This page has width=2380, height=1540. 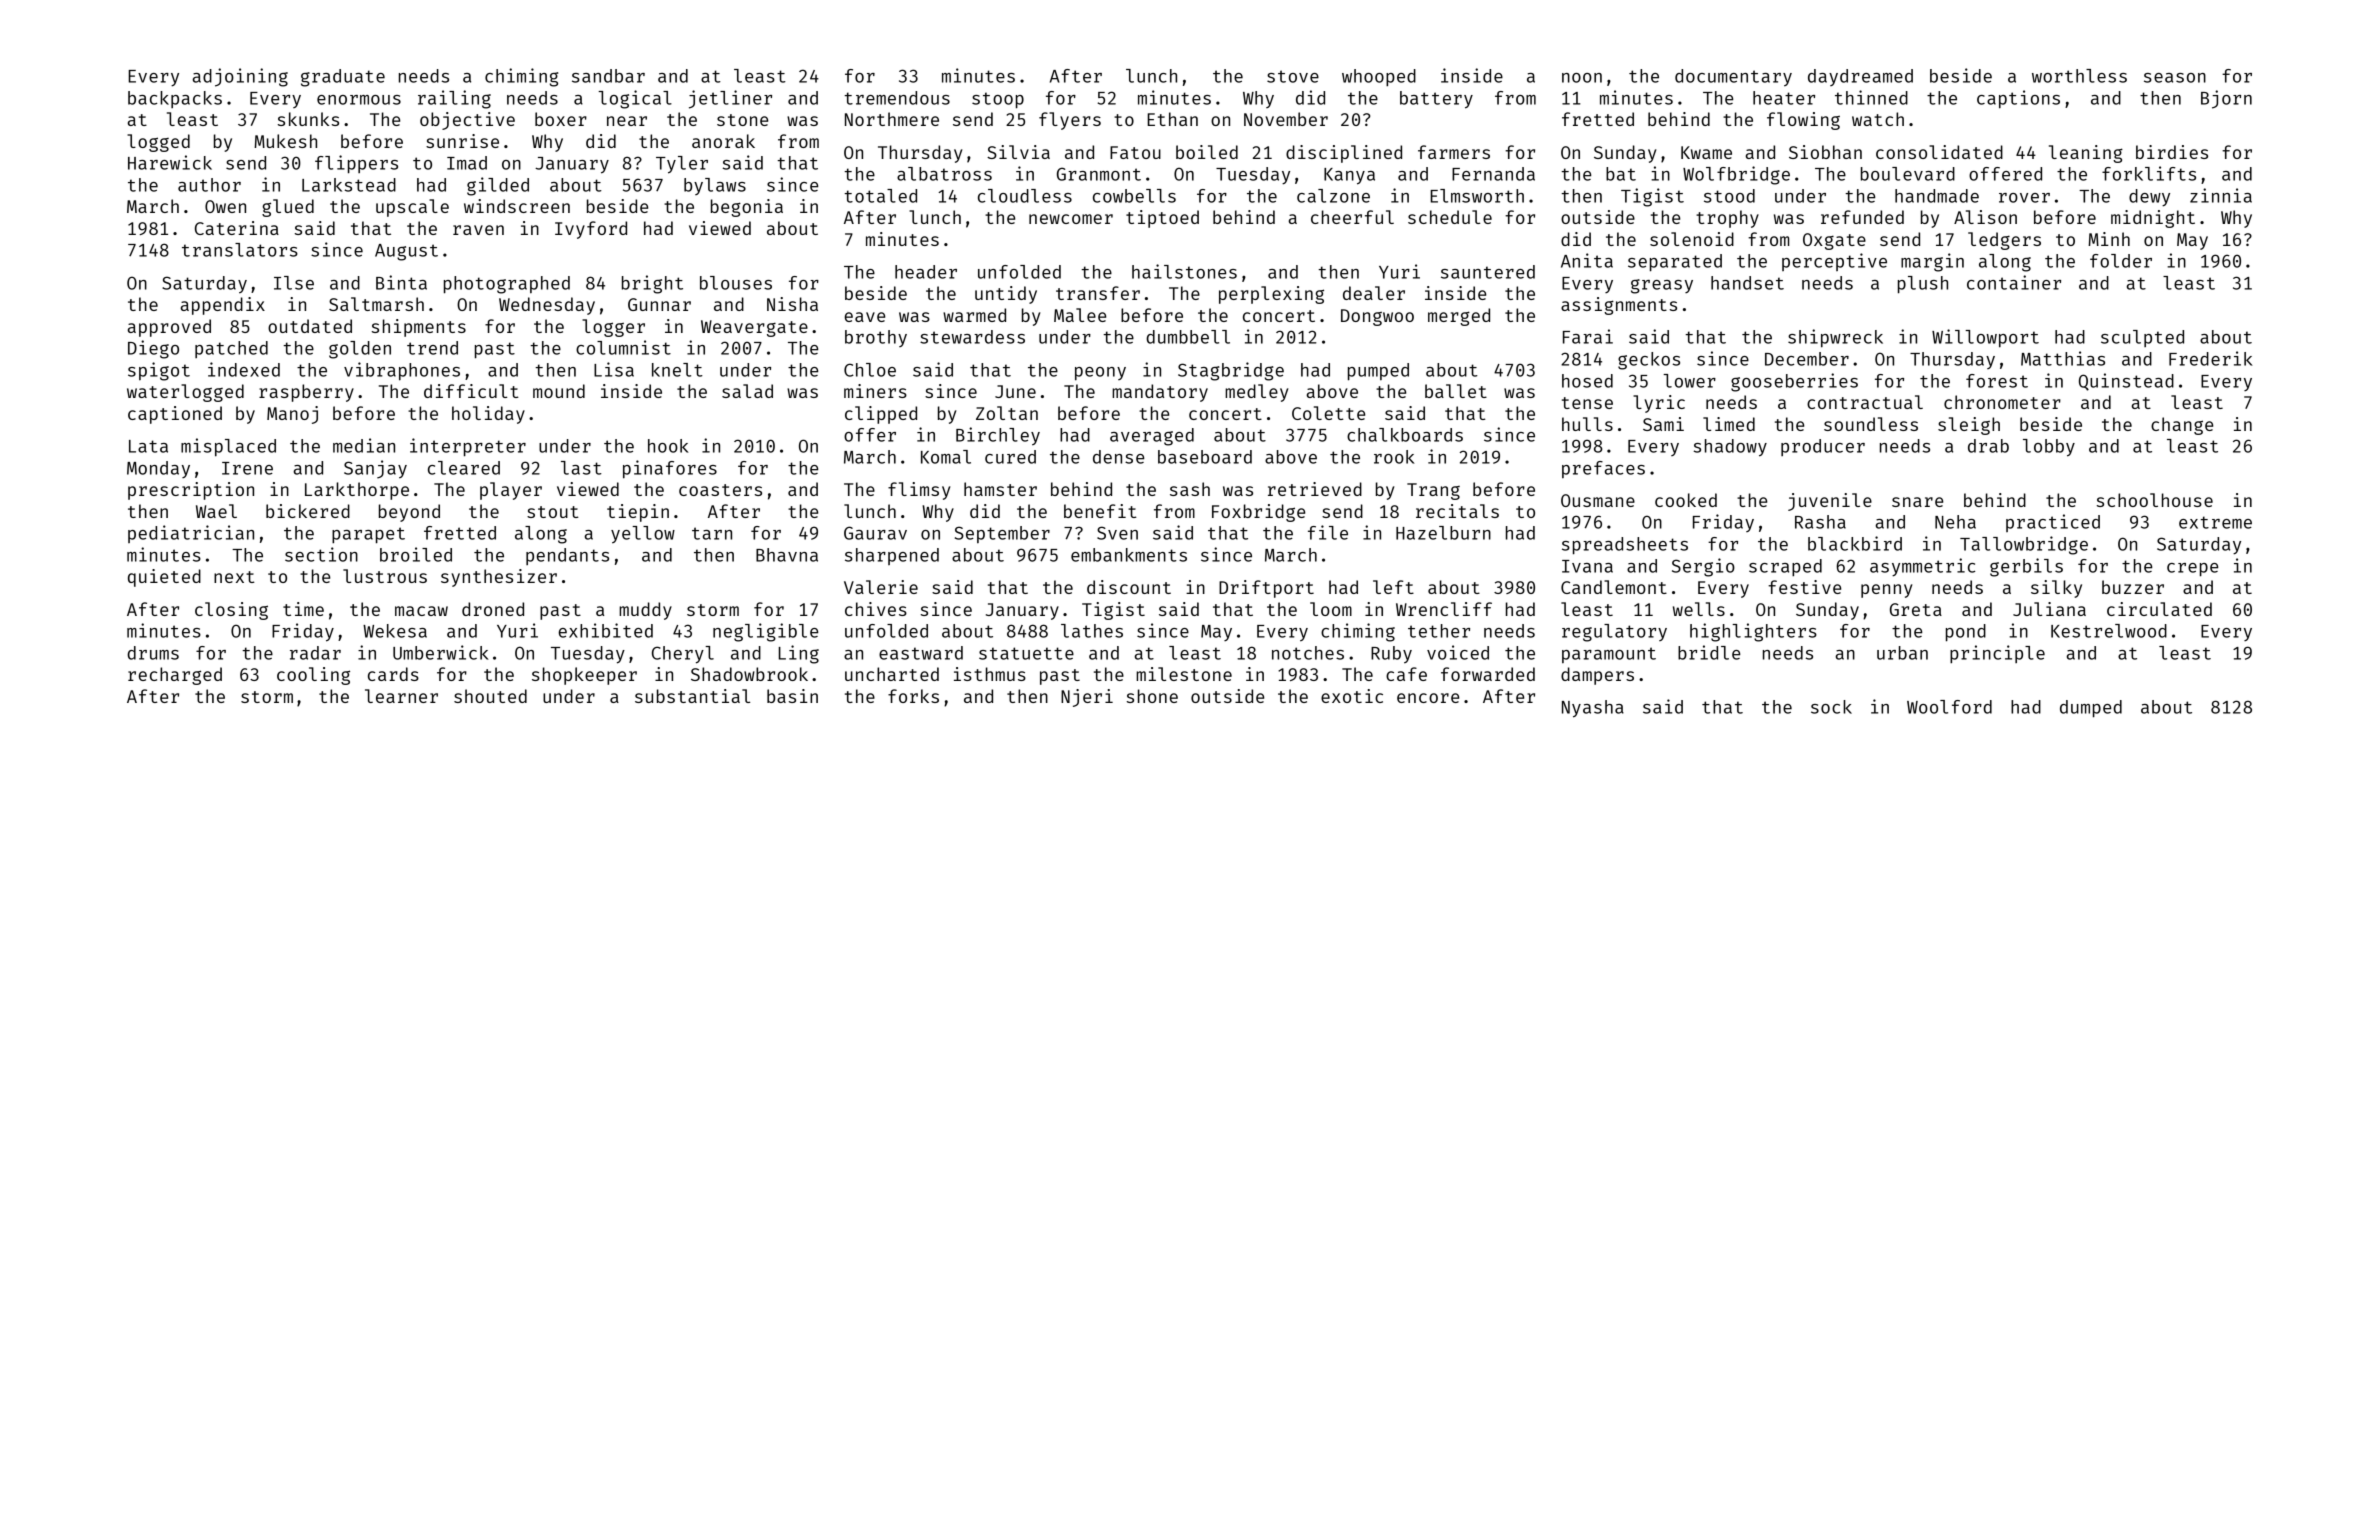 What do you see at coordinates (159, 371) in the page?
I see `spigot` at bounding box center [159, 371].
